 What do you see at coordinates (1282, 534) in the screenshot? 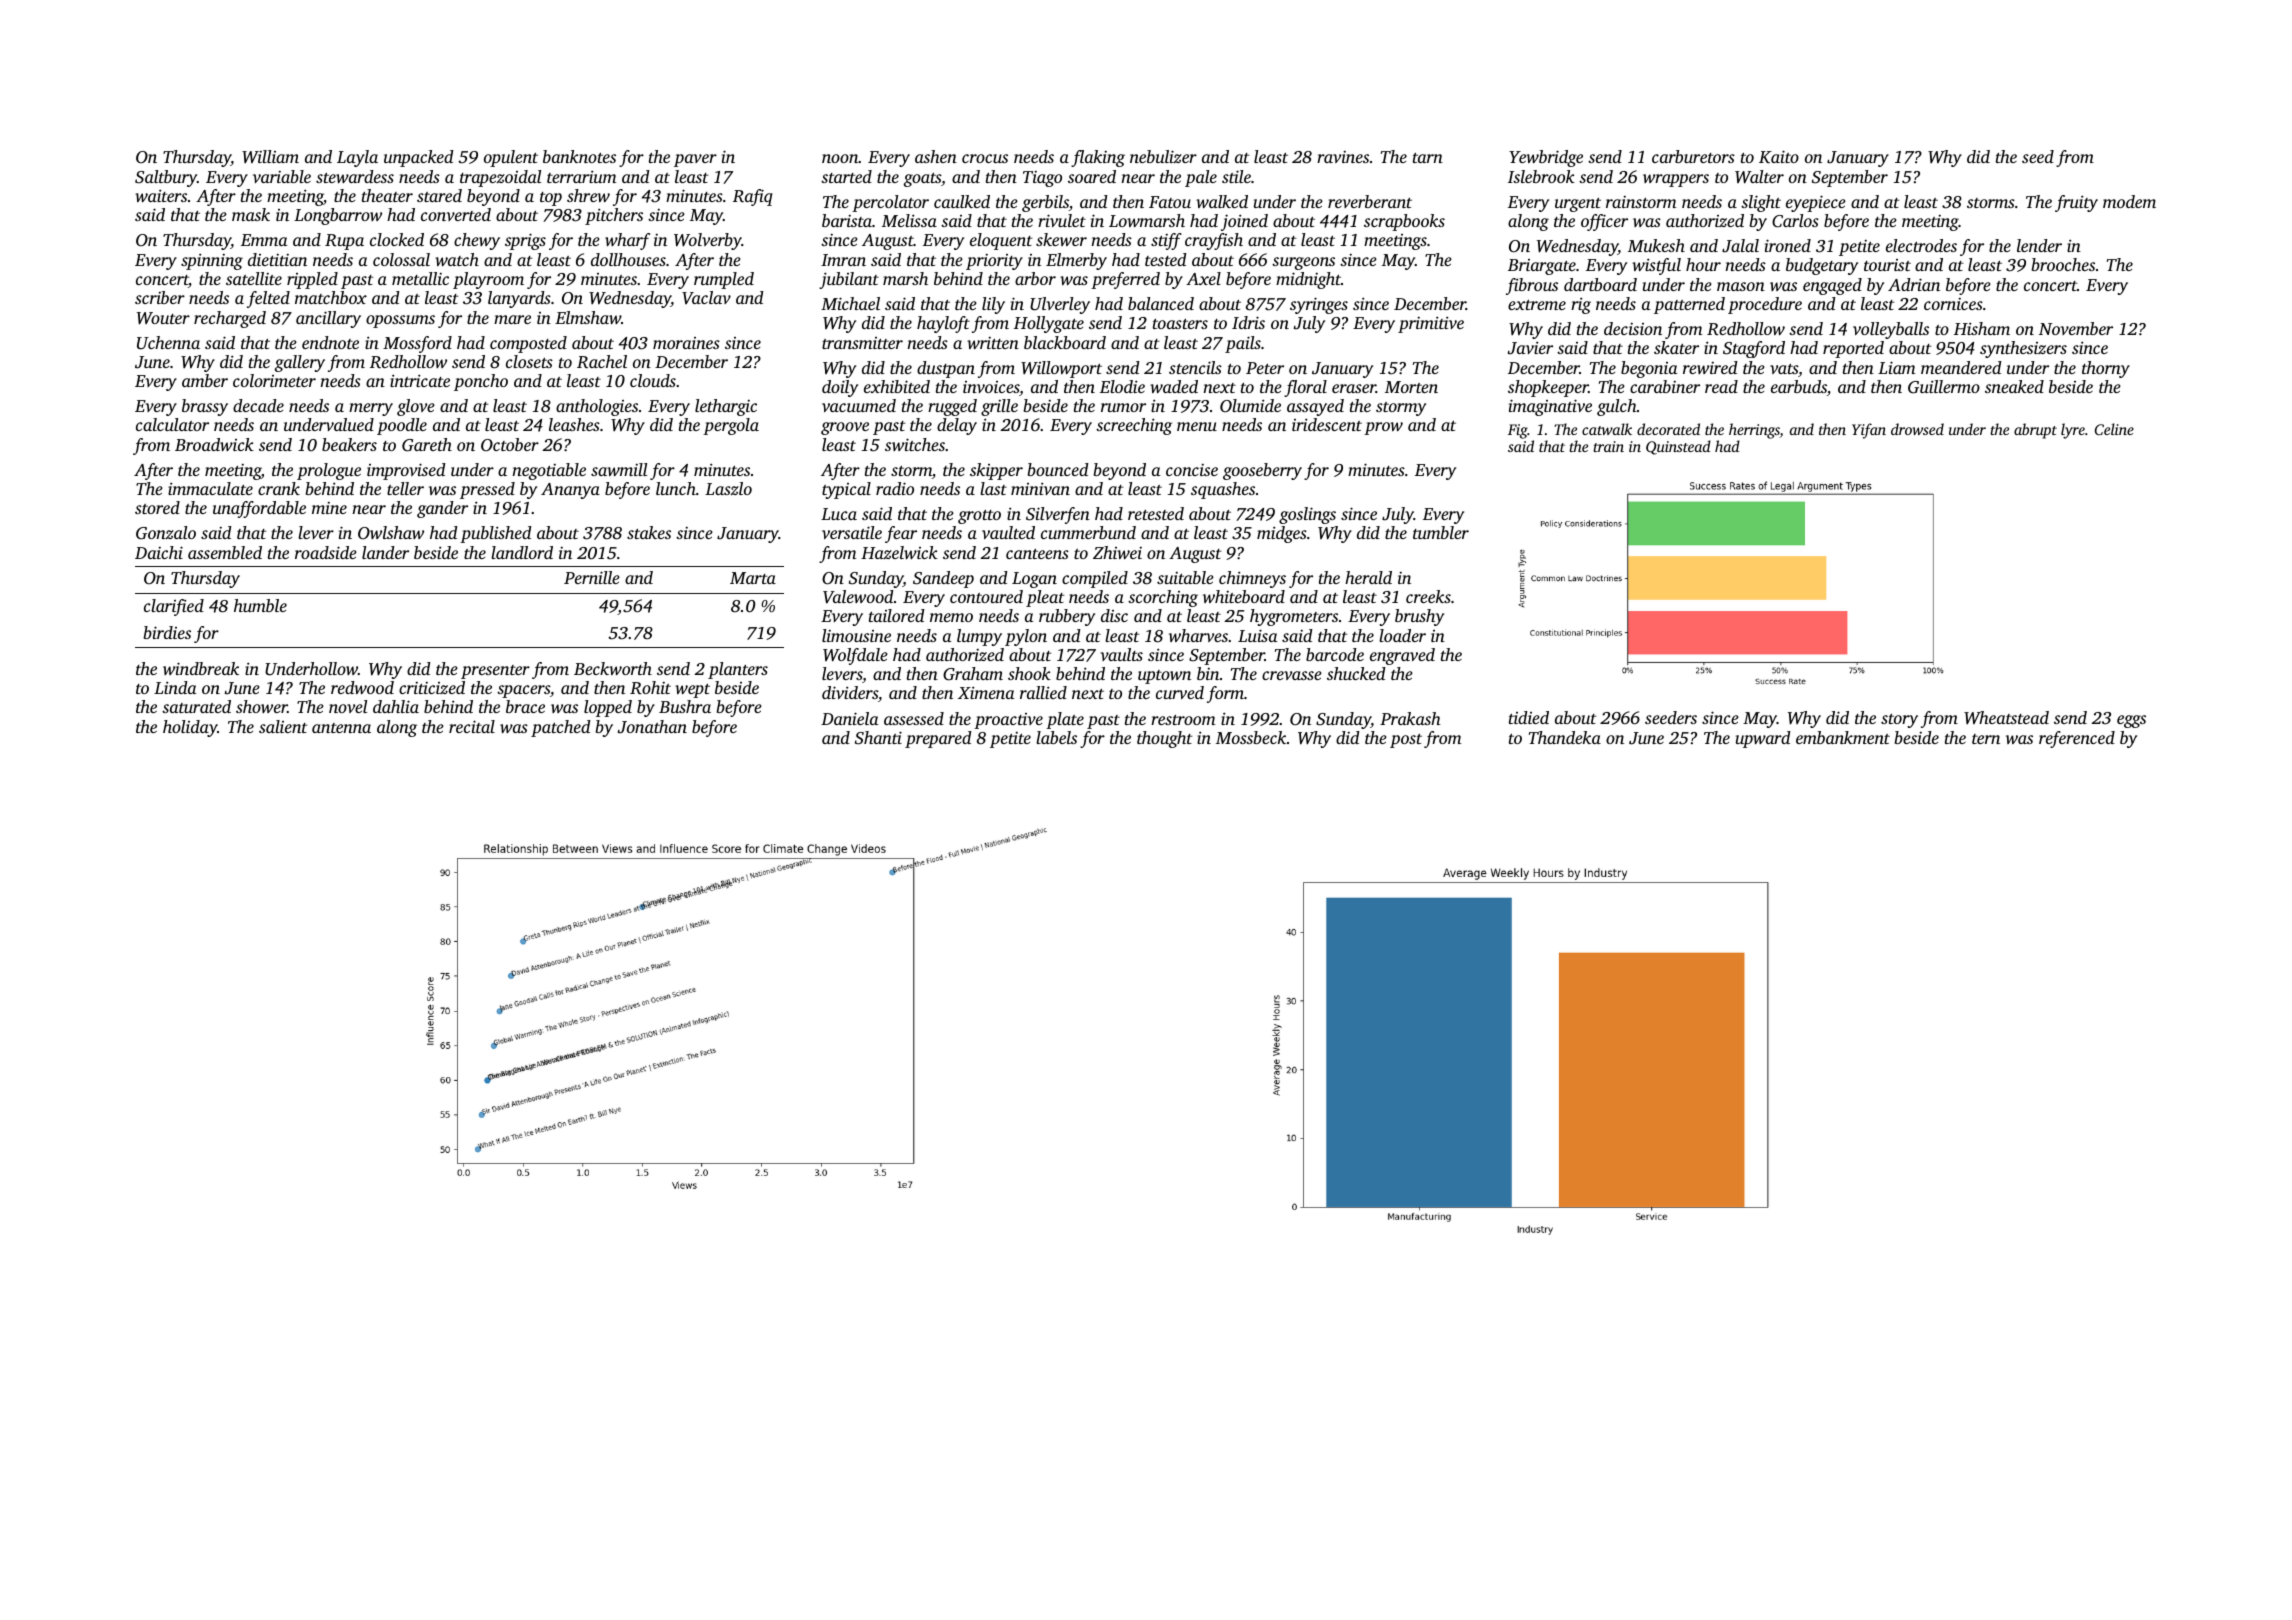
I see `midges` at bounding box center [1282, 534].
